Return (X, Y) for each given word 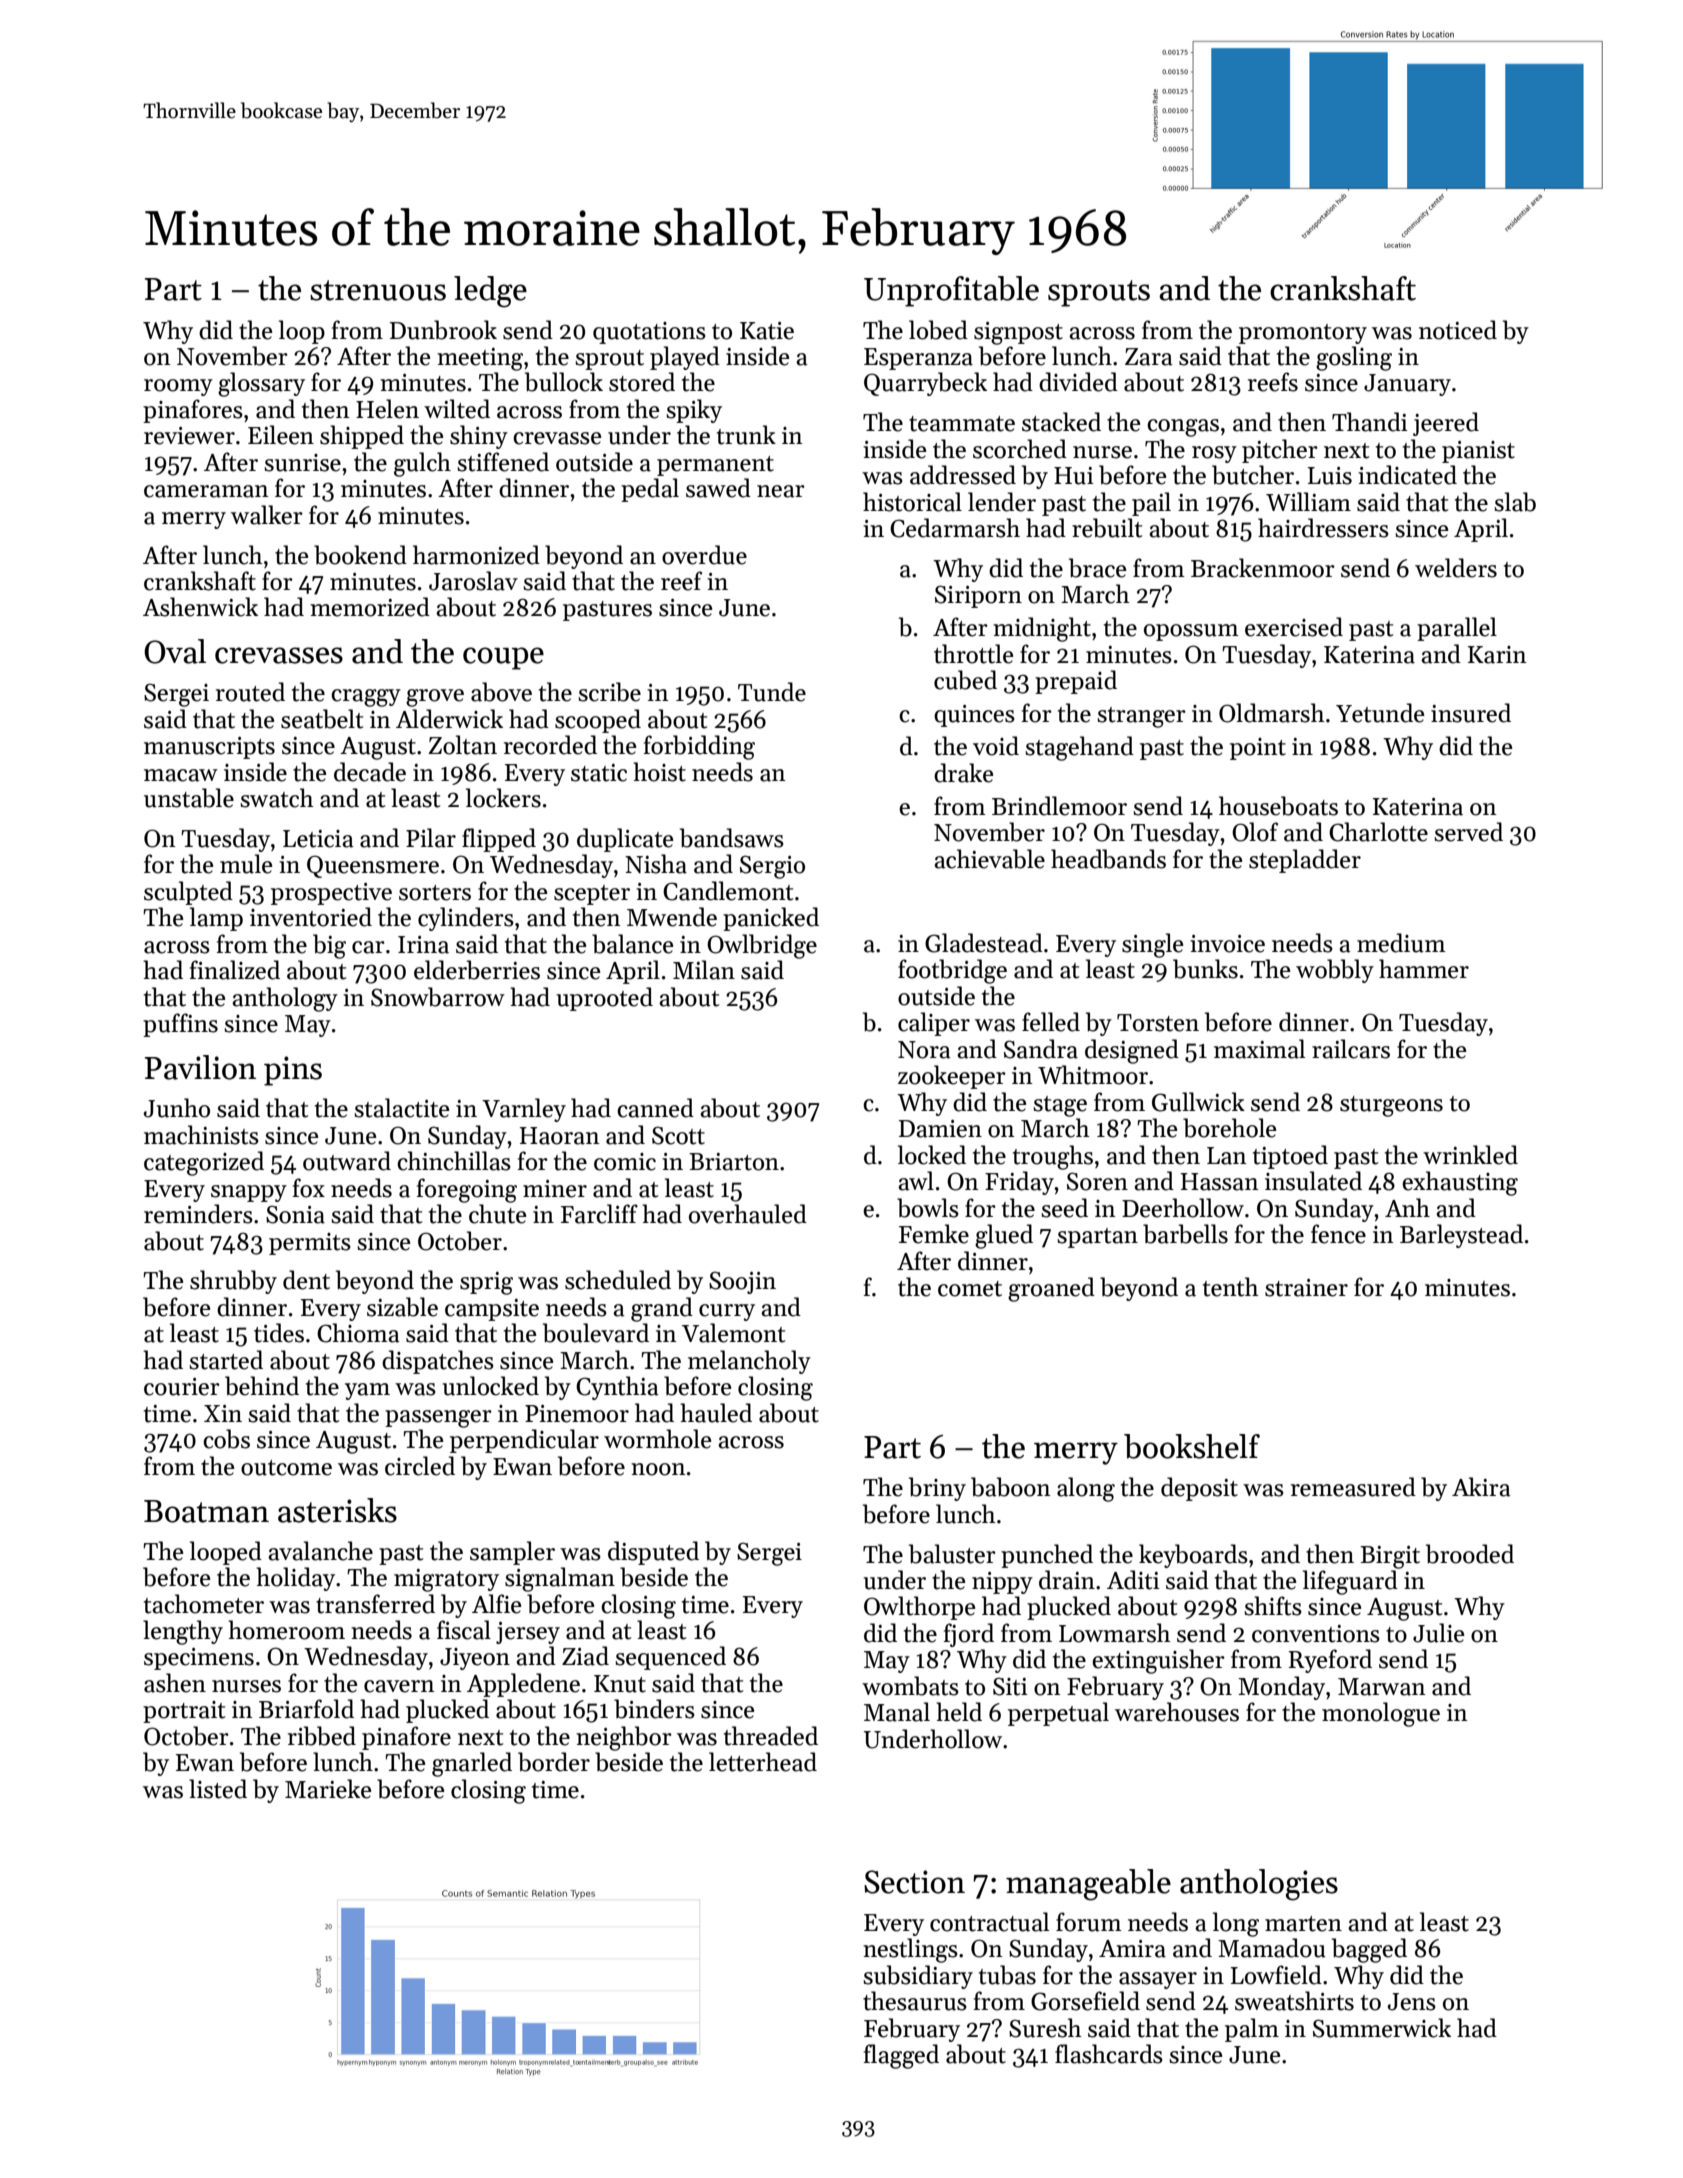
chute (497, 1214)
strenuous (378, 290)
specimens (199, 1659)
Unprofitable (951, 291)
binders (654, 1709)
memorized (370, 607)
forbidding (699, 747)
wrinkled (1470, 1155)
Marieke (328, 1789)
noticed (1458, 330)
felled (1051, 1022)
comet (970, 1289)
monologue (1381, 1714)
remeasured (1353, 1487)
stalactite (401, 1108)
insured (1471, 713)
